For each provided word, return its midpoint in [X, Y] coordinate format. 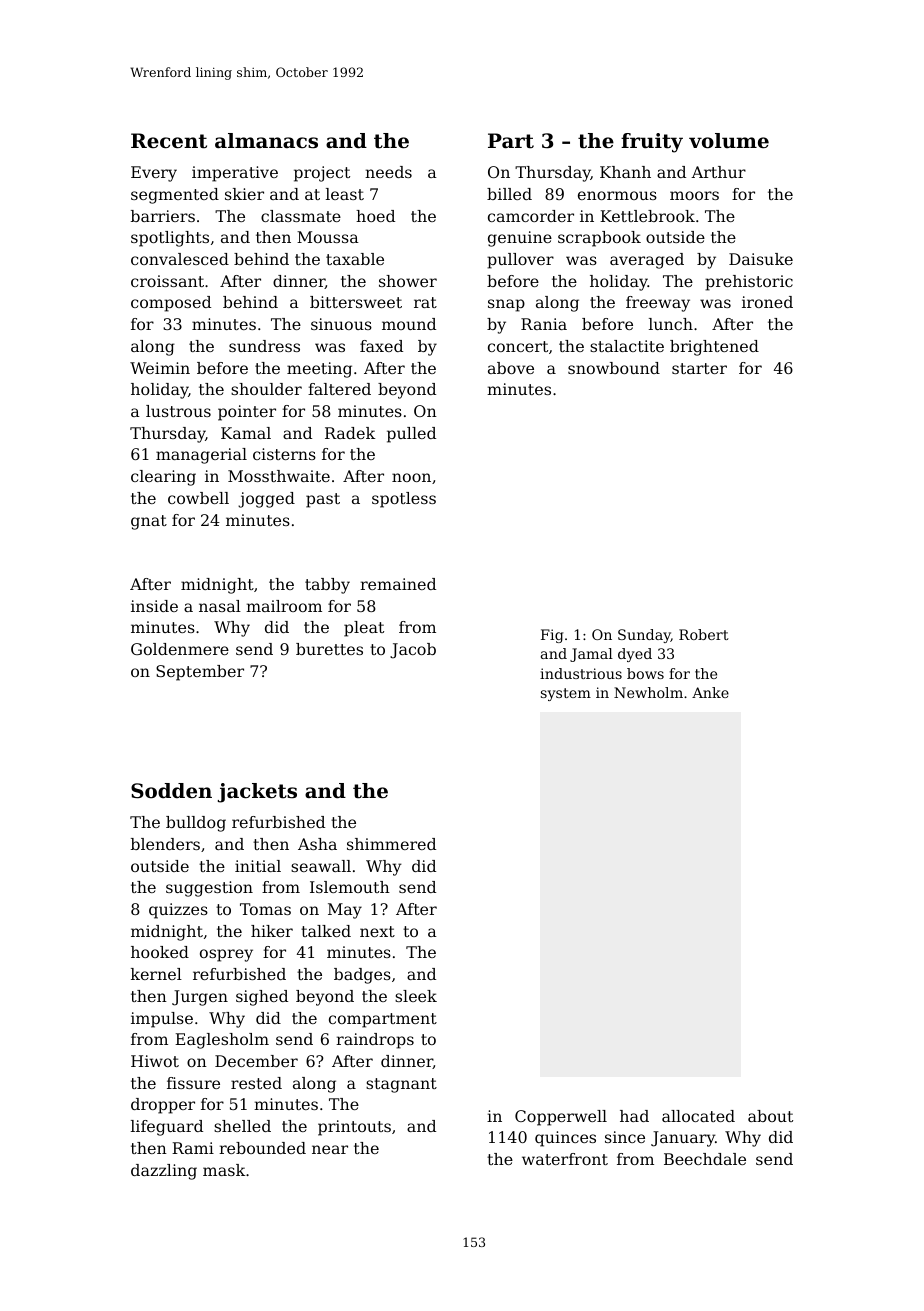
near [330, 1149]
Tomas [265, 909]
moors [694, 195]
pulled [411, 435]
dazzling [164, 1172]
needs [388, 172]
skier [244, 194]
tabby [327, 586]
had [634, 1116]
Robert [704, 634]
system [566, 694]
